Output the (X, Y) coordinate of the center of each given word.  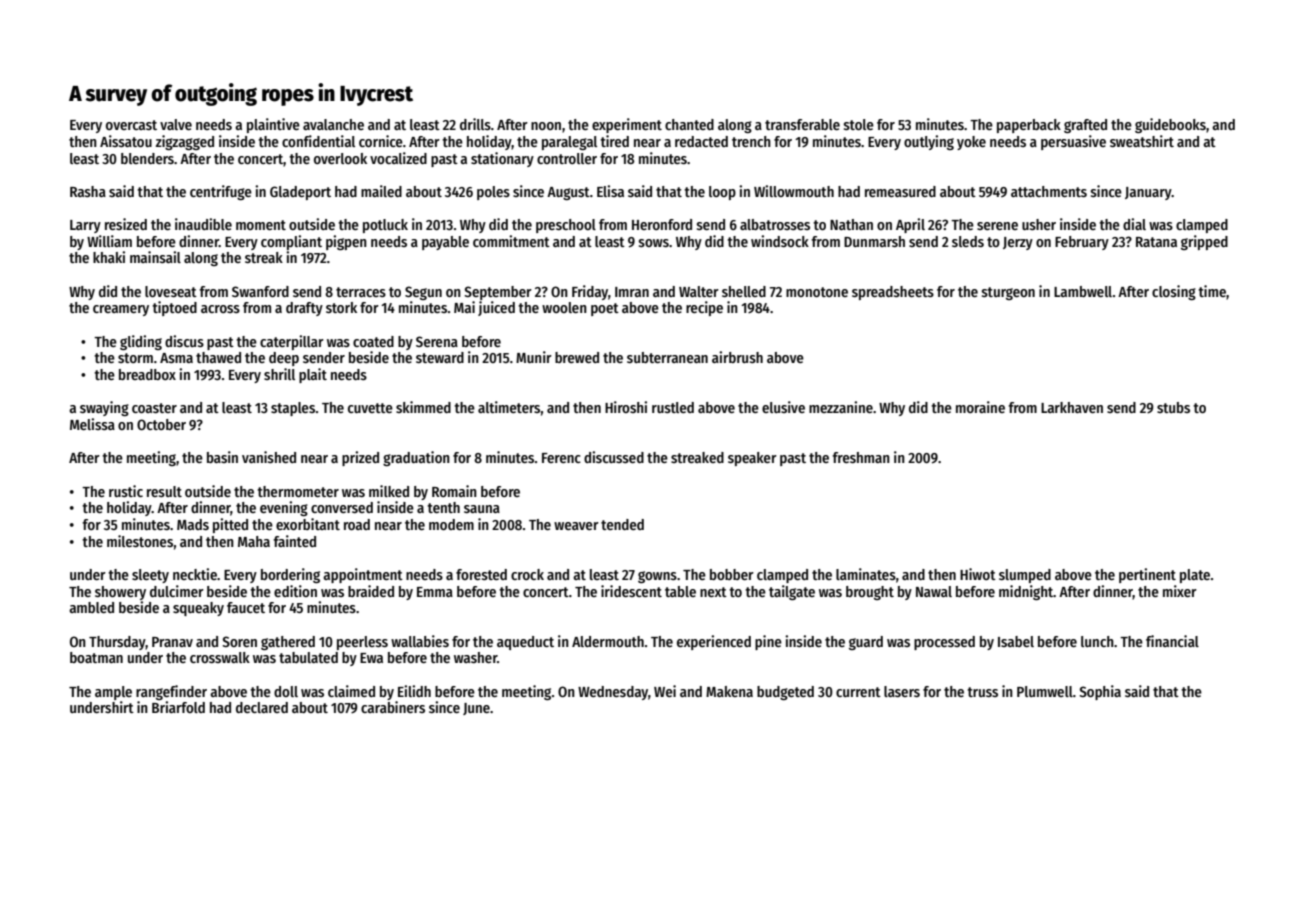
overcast (131, 125)
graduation (416, 458)
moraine (980, 407)
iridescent (631, 591)
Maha (254, 541)
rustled (673, 407)
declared (262, 707)
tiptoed (174, 308)
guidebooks (1170, 125)
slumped (1025, 576)
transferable (802, 124)
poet (605, 309)
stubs (1173, 407)
